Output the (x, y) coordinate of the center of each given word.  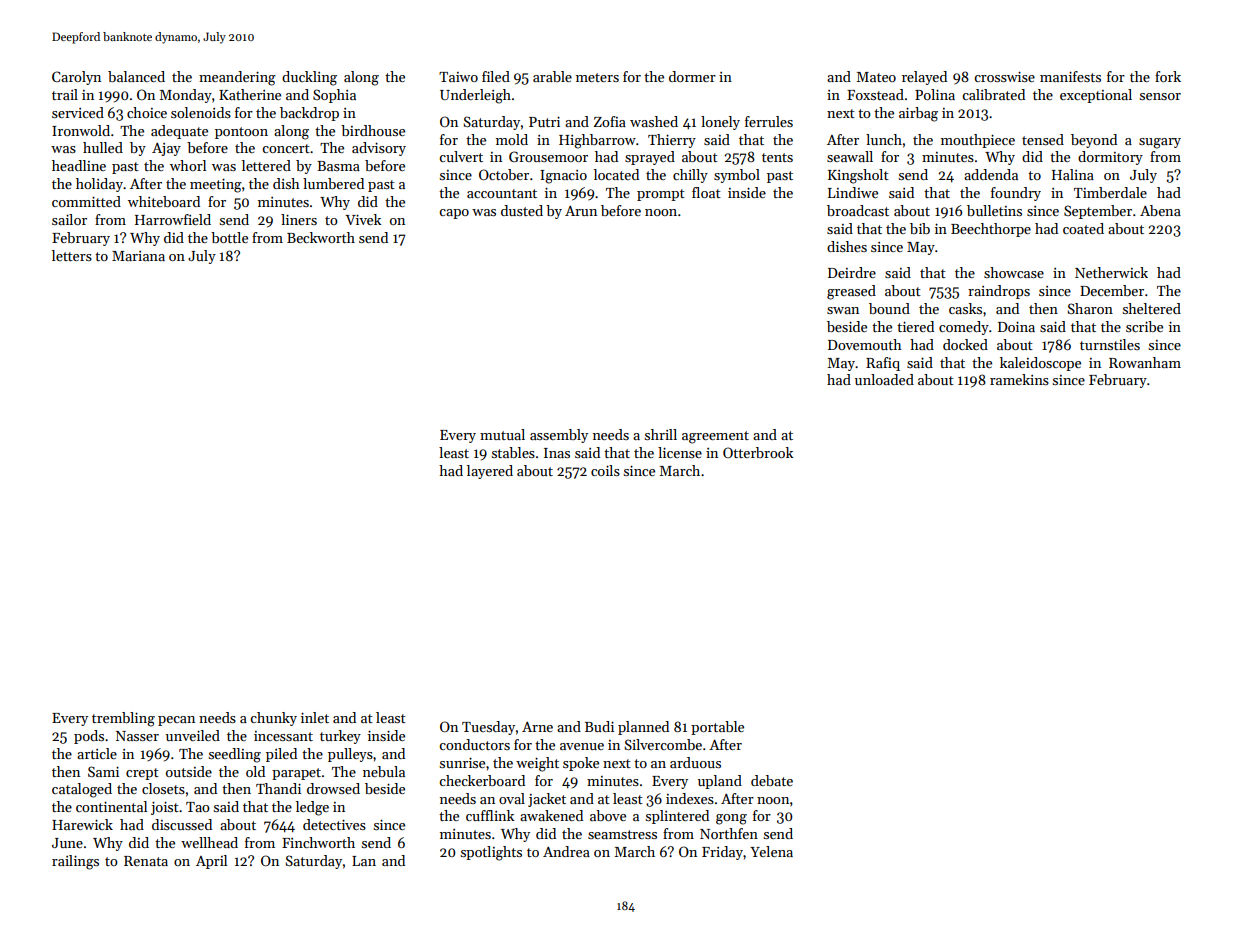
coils (605, 470)
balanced (136, 76)
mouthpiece (978, 141)
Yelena (771, 851)
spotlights (491, 853)
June (67, 843)
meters (597, 77)
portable (717, 728)
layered (490, 472)
